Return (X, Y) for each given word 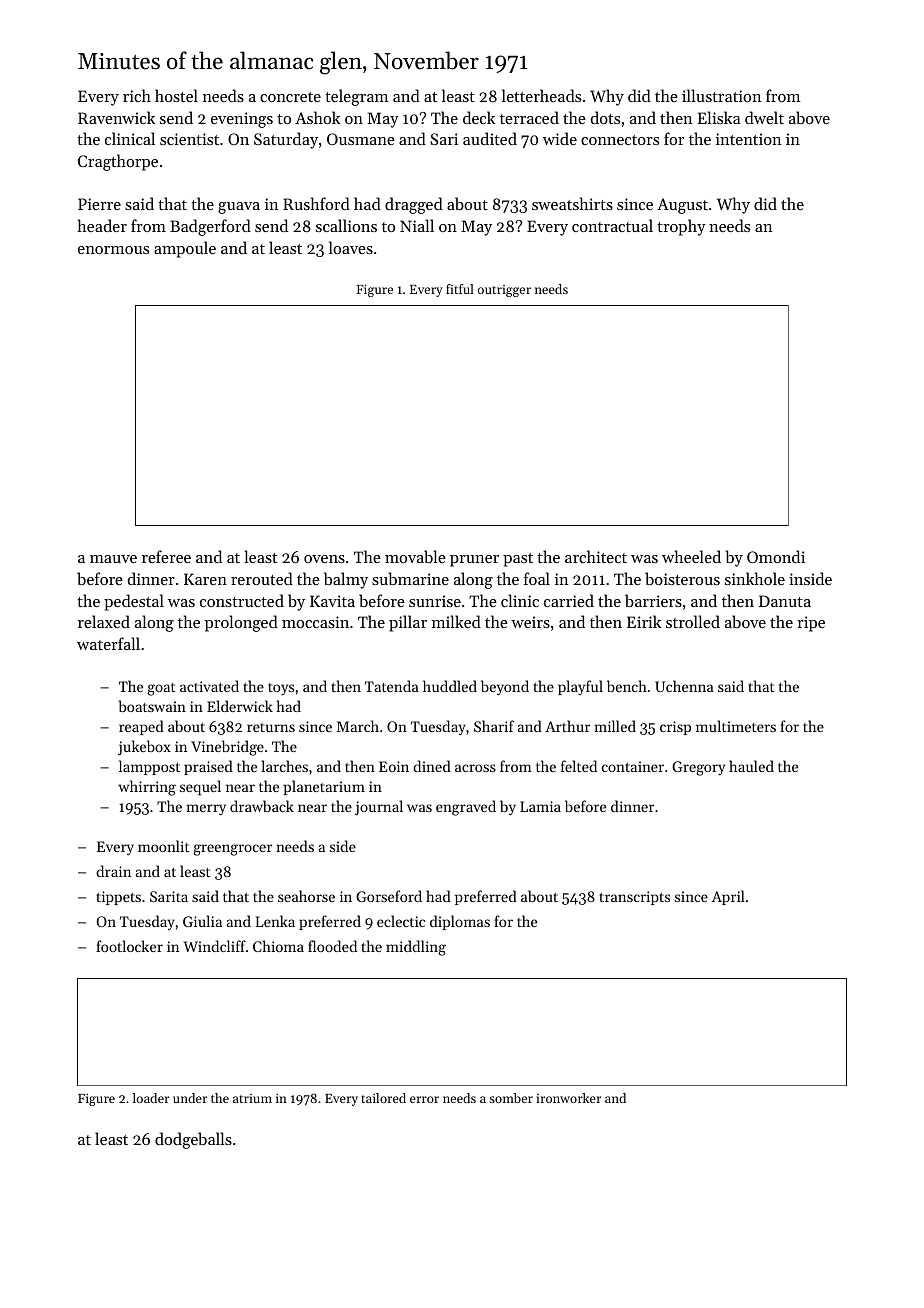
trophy (681, 227)
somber (511, 1098)
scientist (189, 139)
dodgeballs (193, 1140)
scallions (346, 225)
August (682, 206)
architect (596, 556)
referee (166, 556)
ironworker (568, 1098)
